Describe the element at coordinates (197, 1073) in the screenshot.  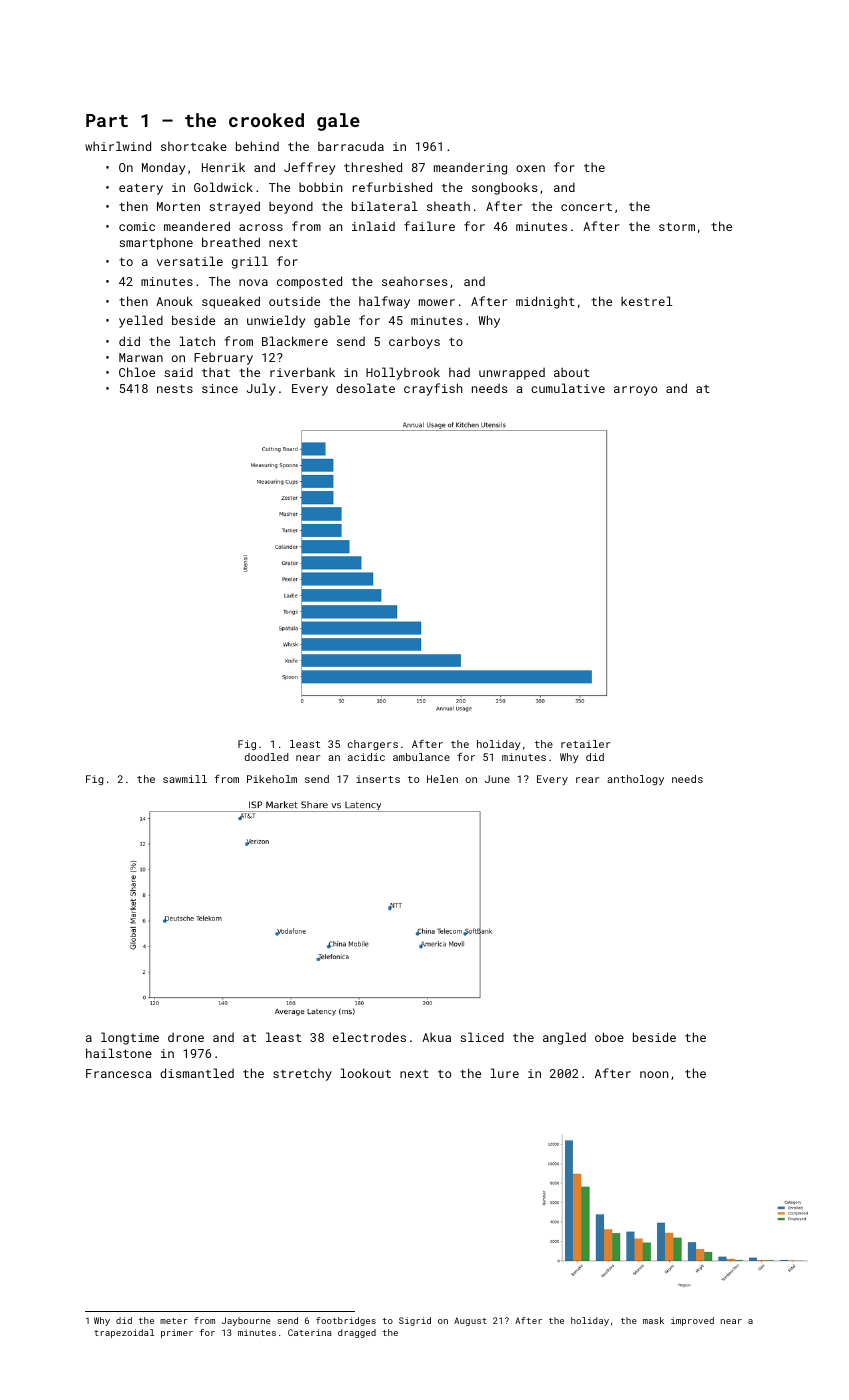
I see `dismantled` at that location.
